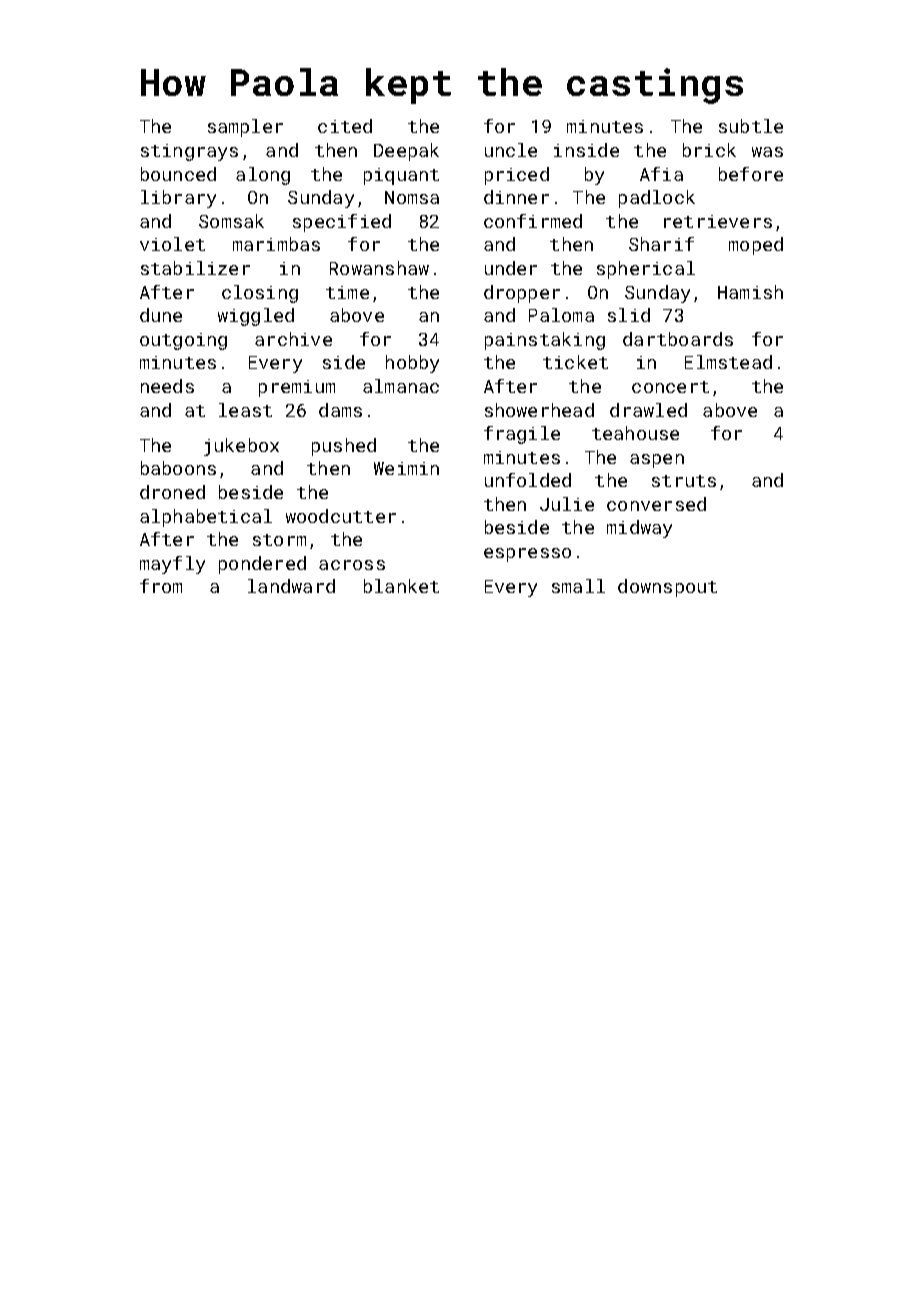  Describe the element at coordinates (245, 128) in the document. I see `sampler` at that location.
